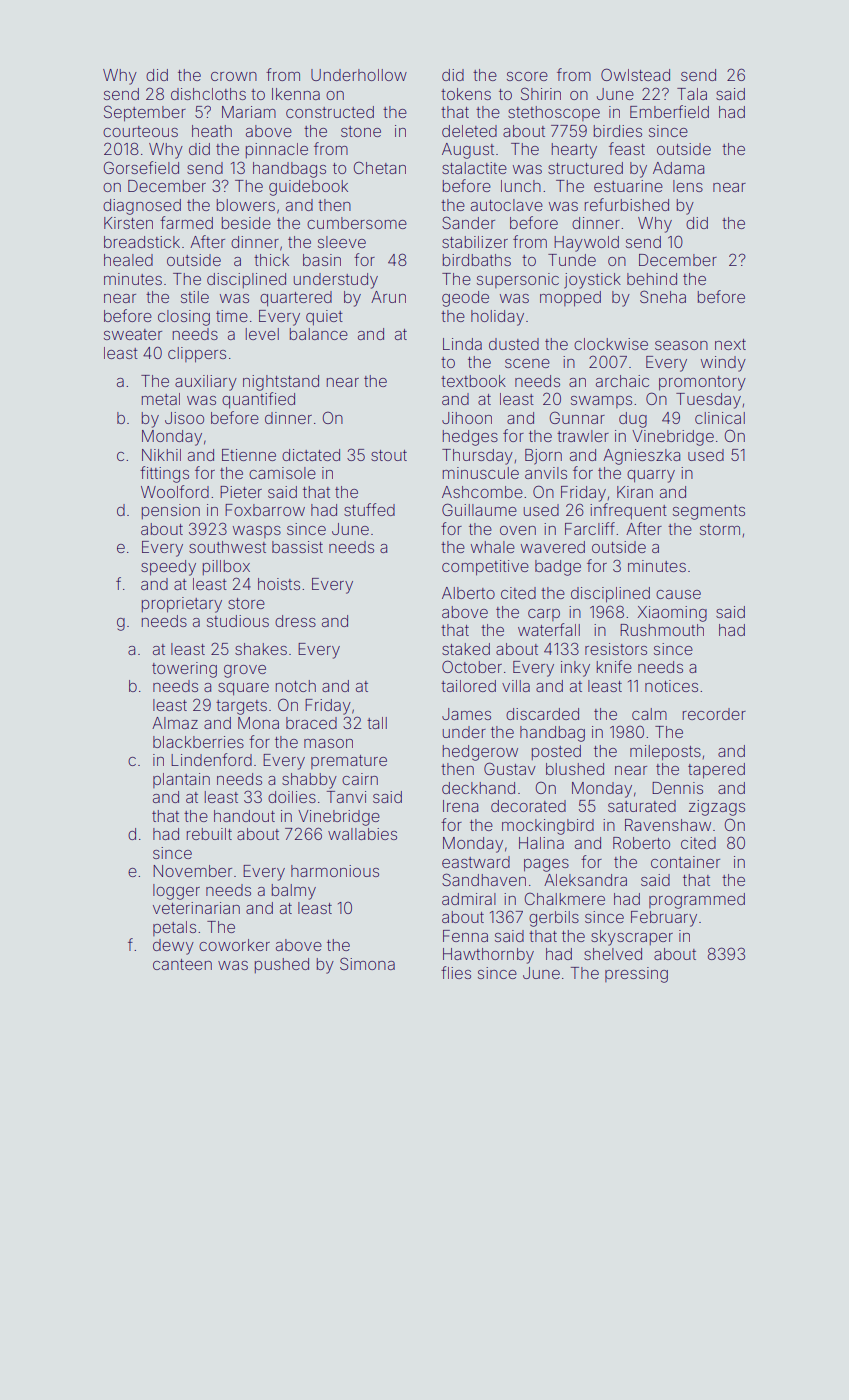  Describe the element at coordinates (296, 94) in the screenshot. I see `Ikenna` at that location.
